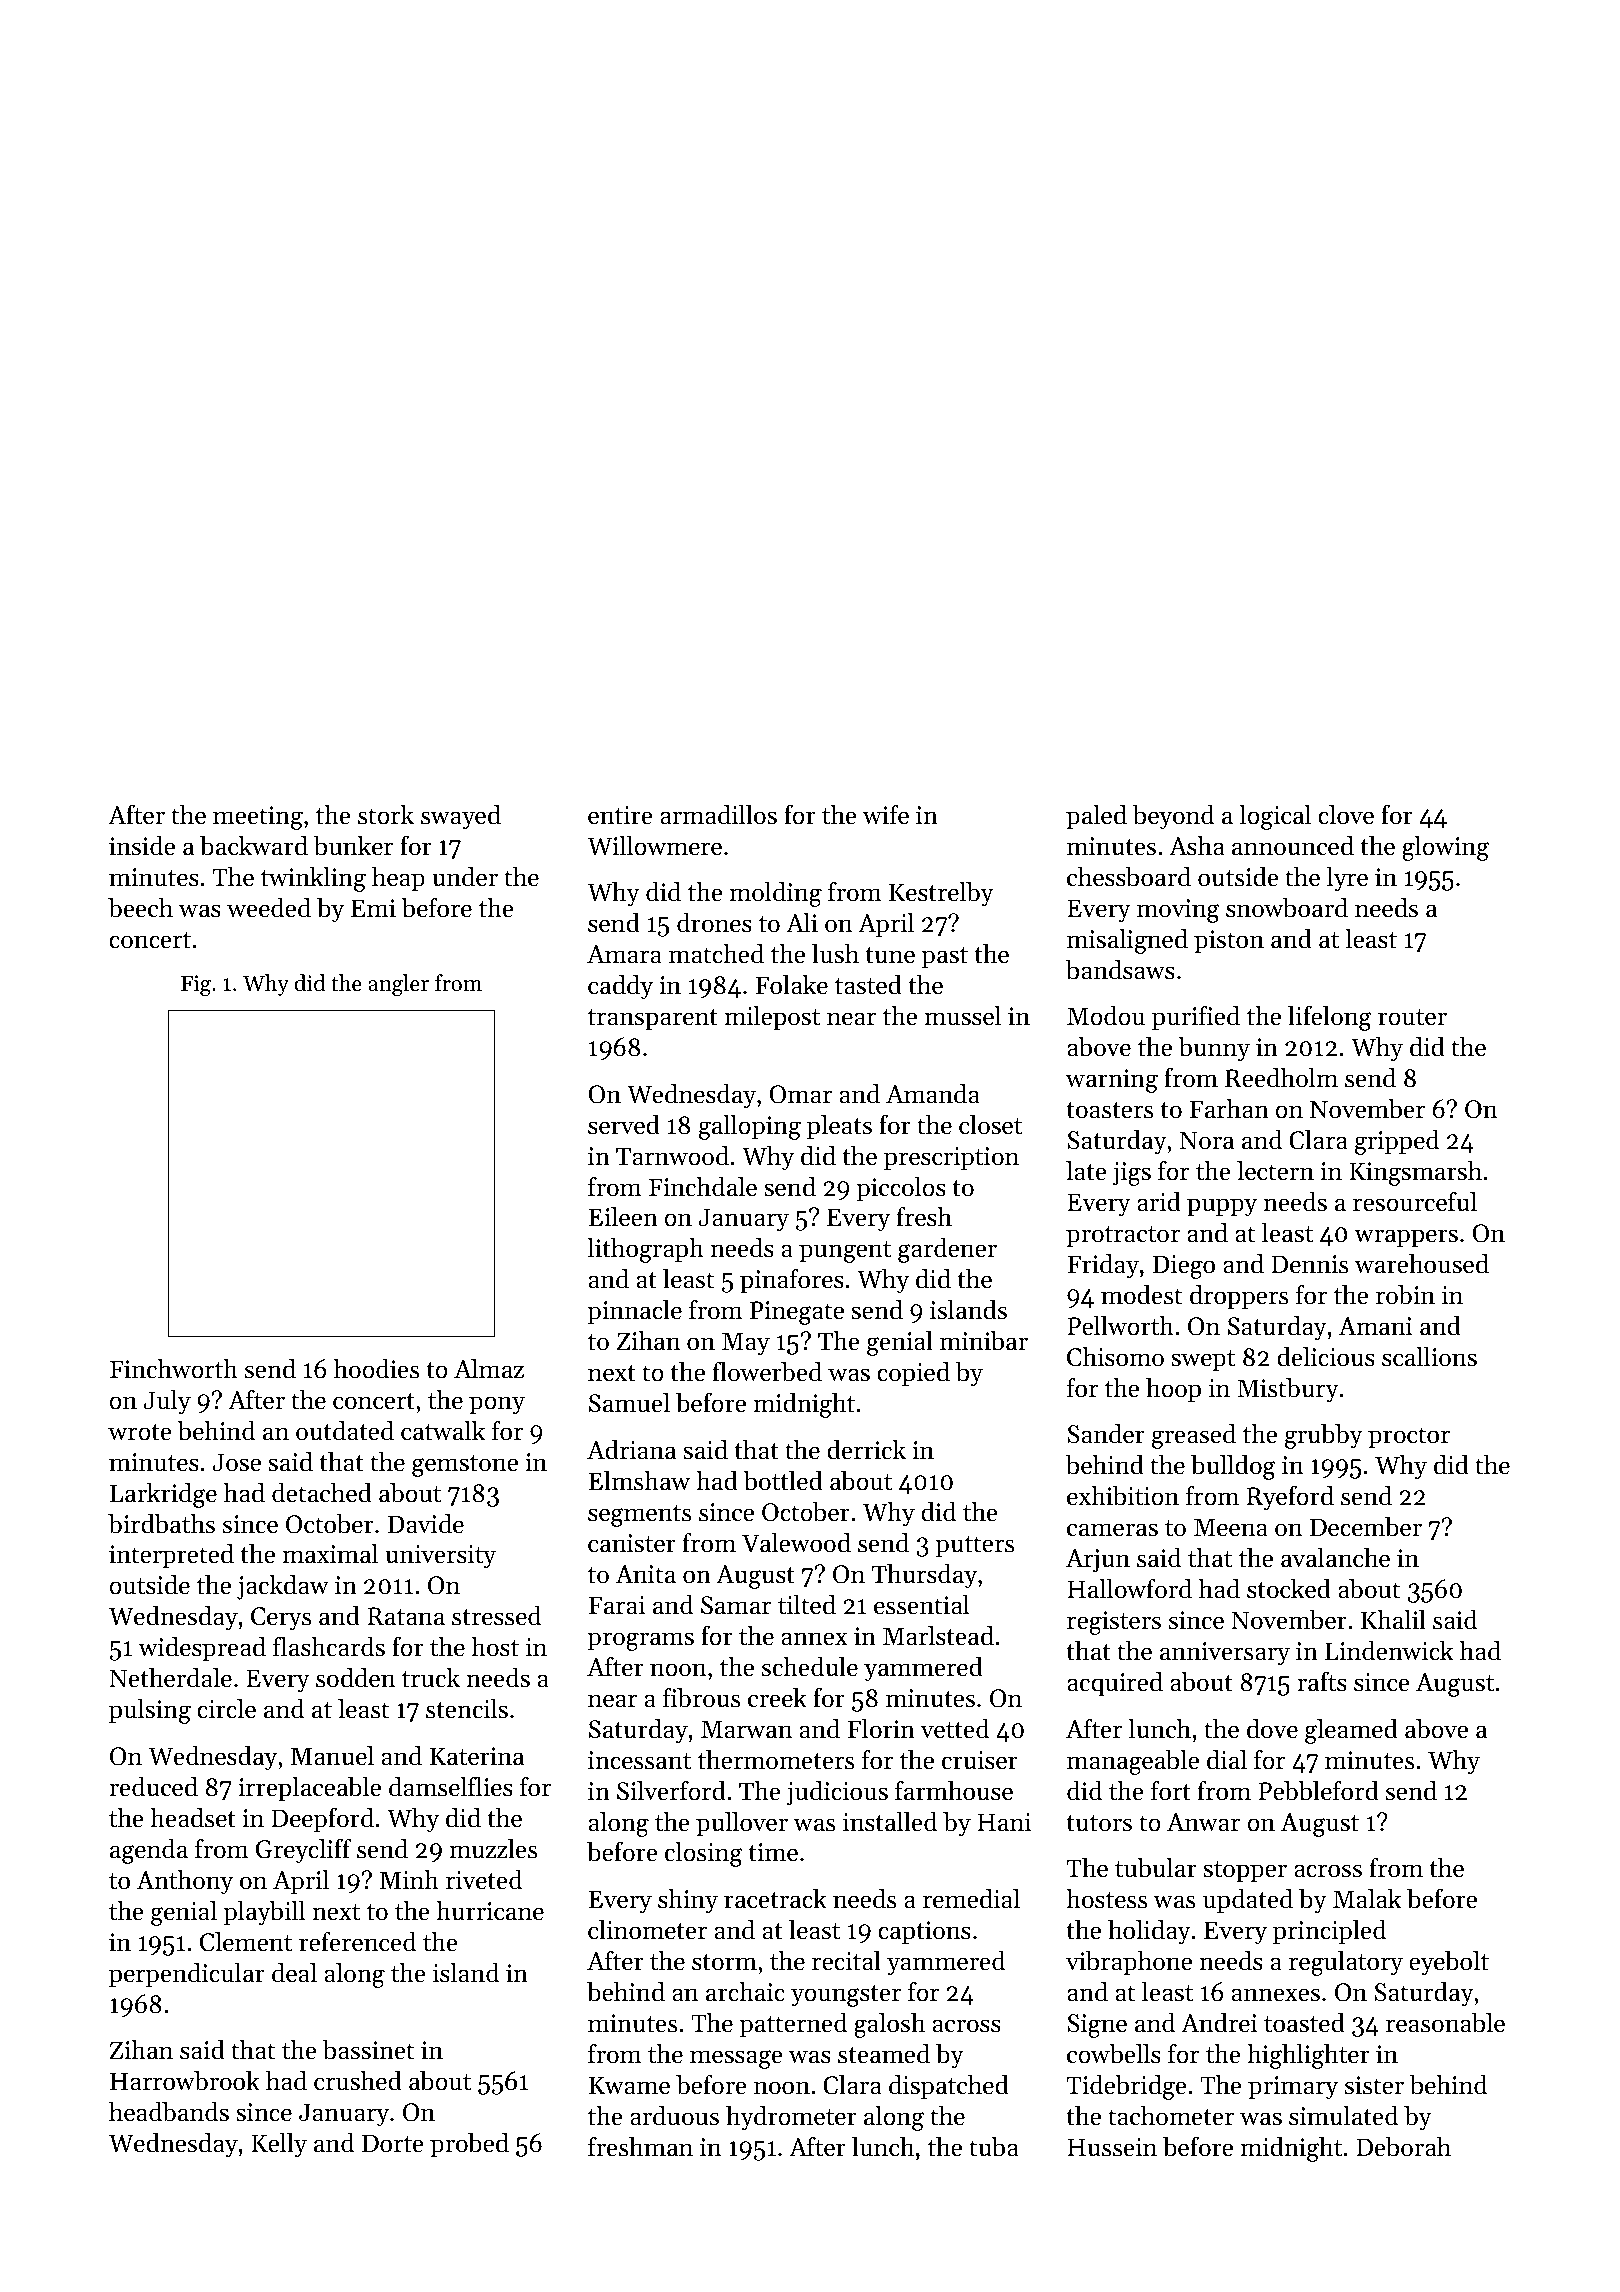  What do you see at coordinates (1229, 941) in the page?
I see `piston` at bounding box center [1229, 941].
